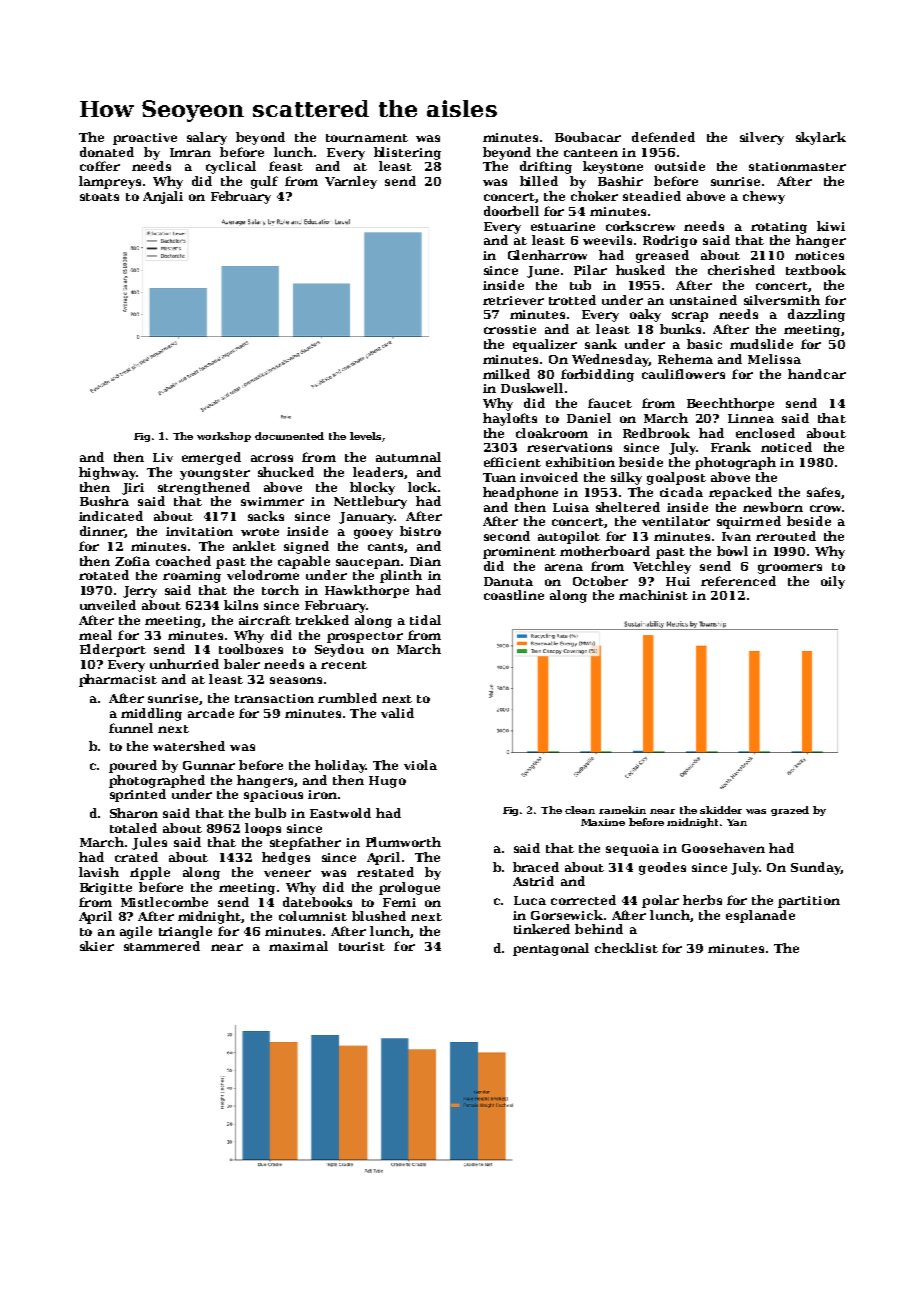 The image size is (924, 1308). I want to click on tourist, so click(362, 946).
